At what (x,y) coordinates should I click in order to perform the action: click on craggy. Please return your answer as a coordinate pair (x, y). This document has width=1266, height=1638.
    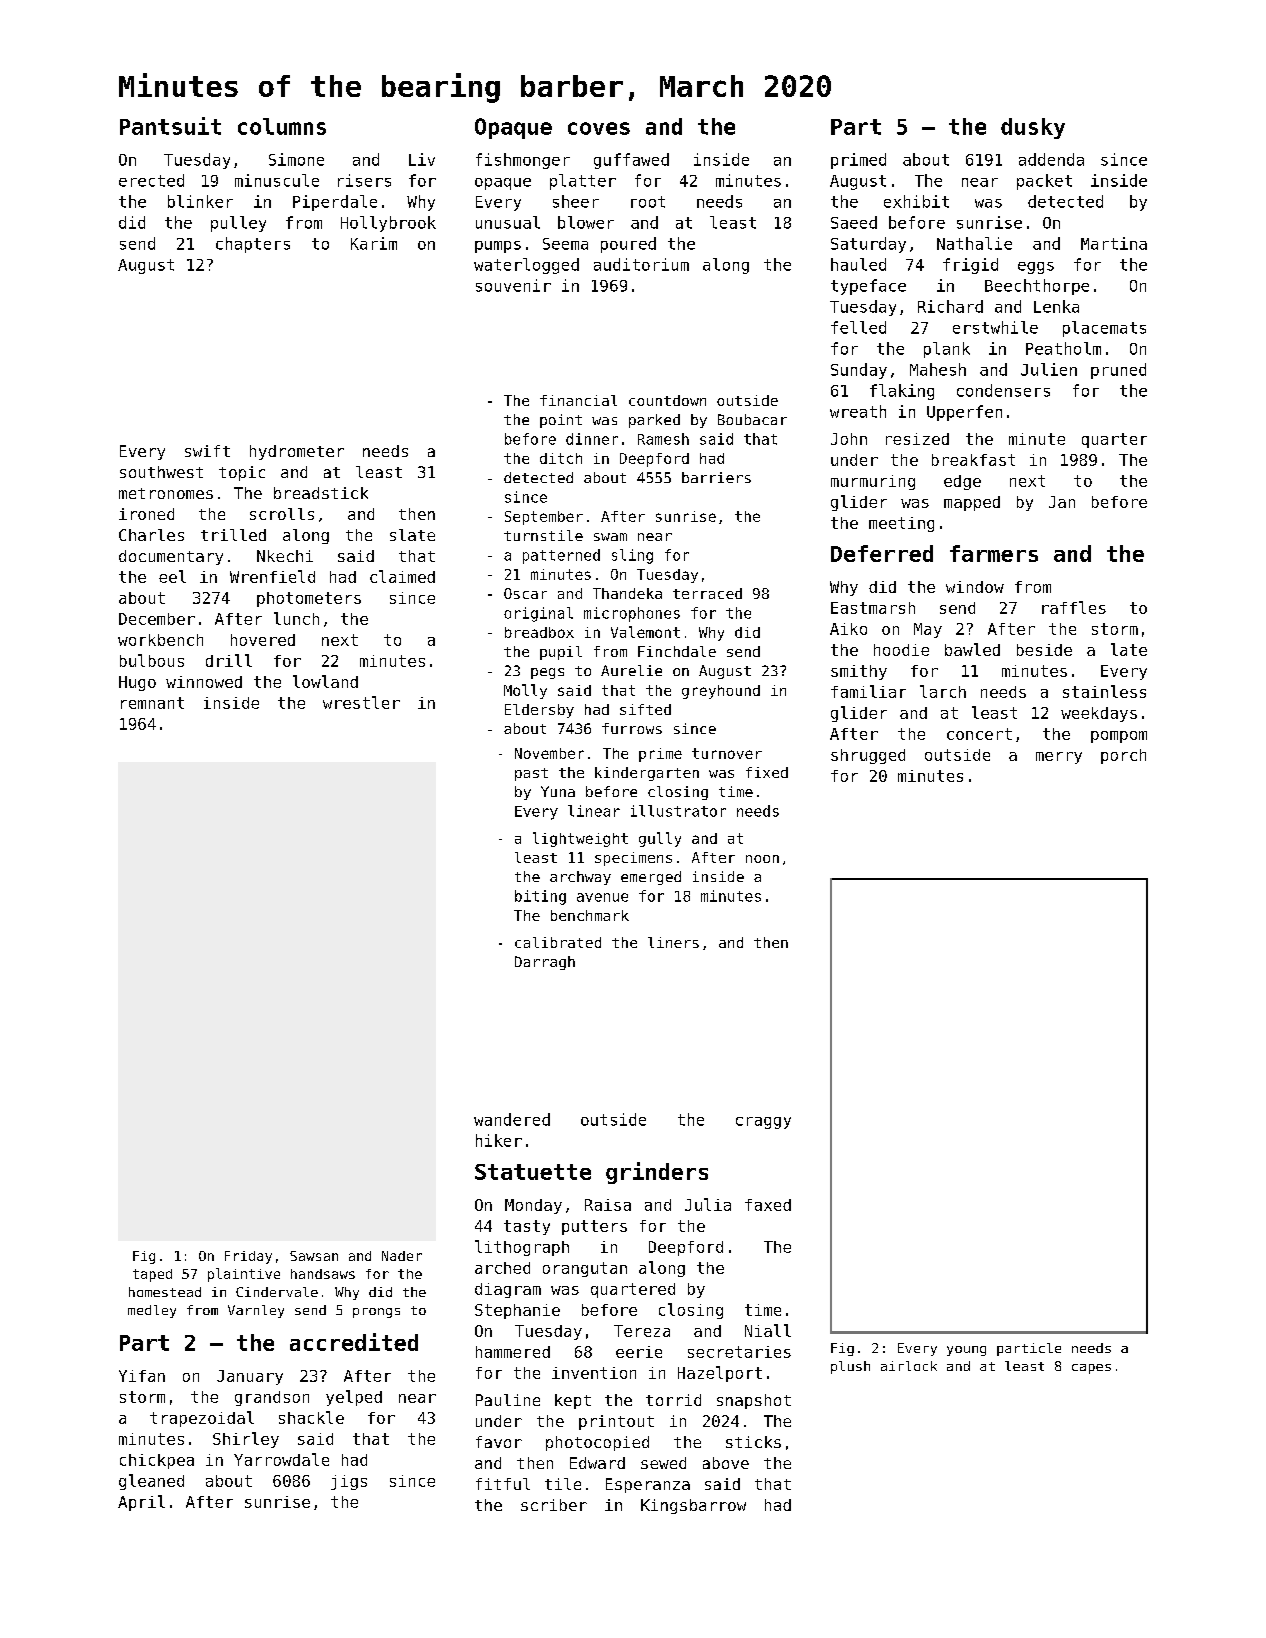
    Looking at the image, I should click on (763, 1123).
